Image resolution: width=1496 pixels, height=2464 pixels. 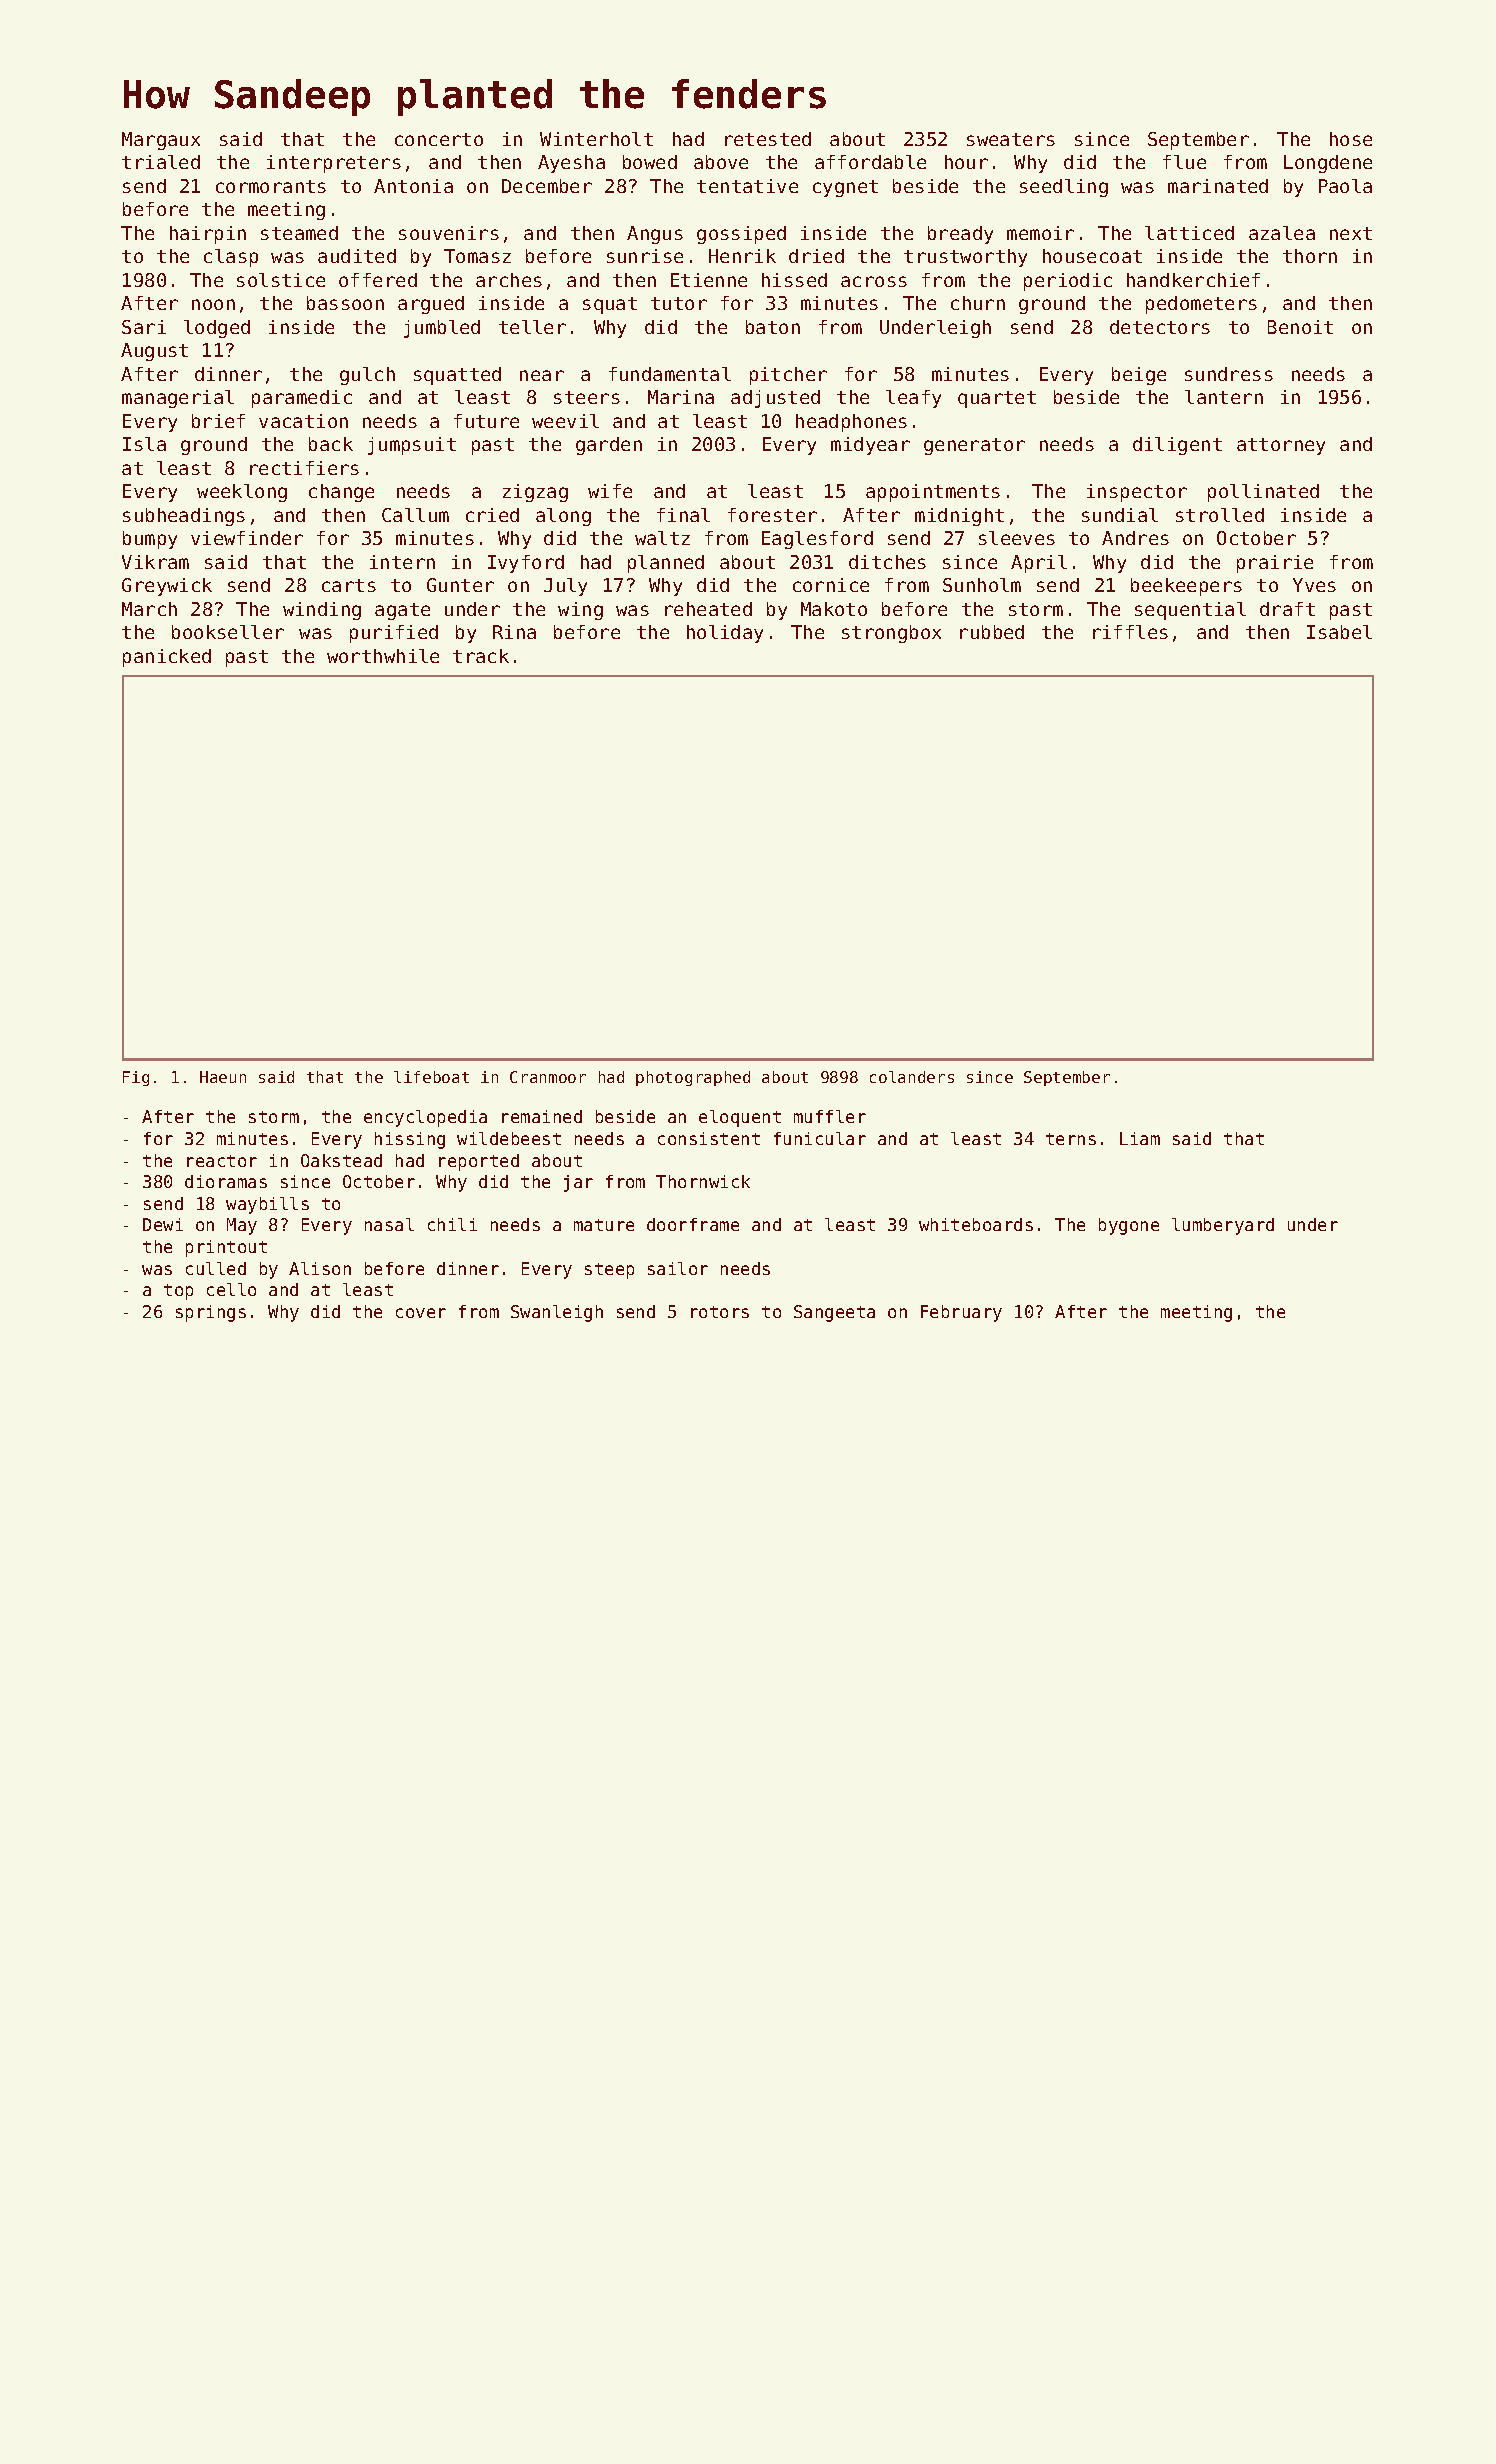 What do you see at coordinates (768, 139) in the page?
I see `retested` at bounding box center [768, 139].
